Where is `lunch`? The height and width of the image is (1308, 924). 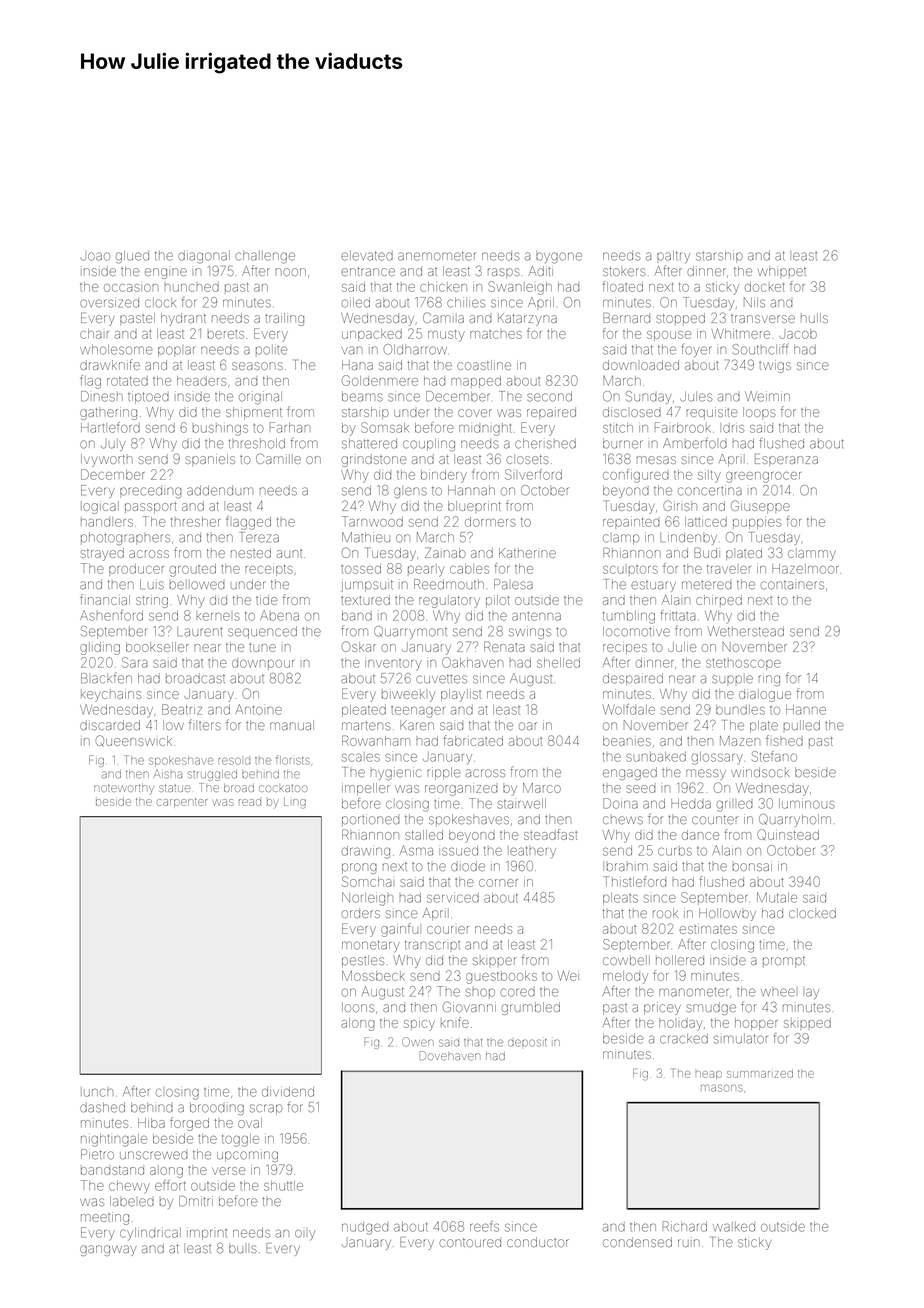 lunch is located at coordinates (97, 1092).
